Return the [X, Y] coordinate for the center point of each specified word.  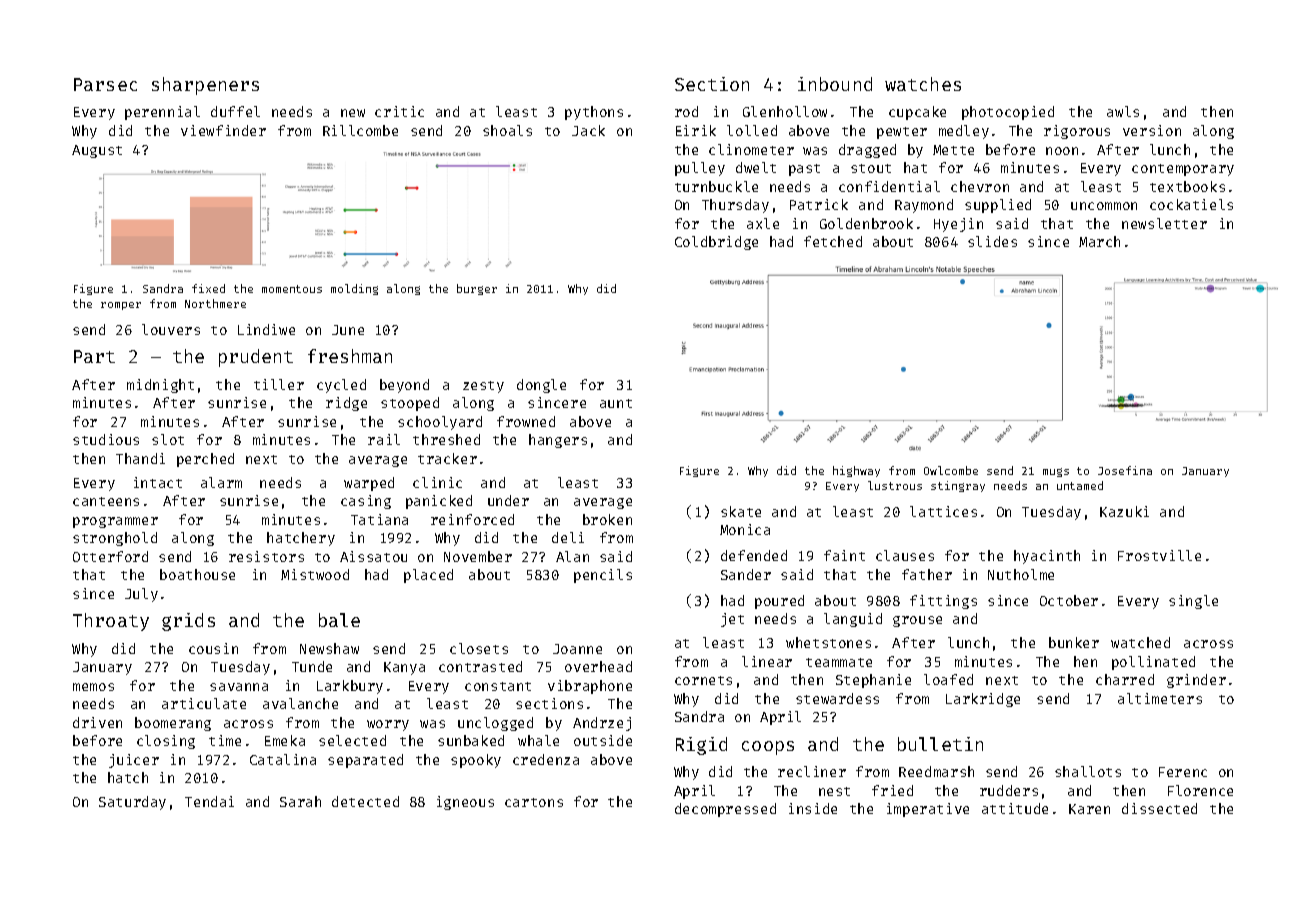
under [508, 500]
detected [365, 801]
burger [477, 289]
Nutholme [1021, 574]
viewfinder [223, 130]
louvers [171, 329]
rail [384, 439]
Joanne [577, 649]
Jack [588, 130]
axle [763, 223]
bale [339, 620]
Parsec [105, 84]
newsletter [1164, 223]
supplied [998, 206]
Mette [953, 150]
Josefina [1125, 470]
